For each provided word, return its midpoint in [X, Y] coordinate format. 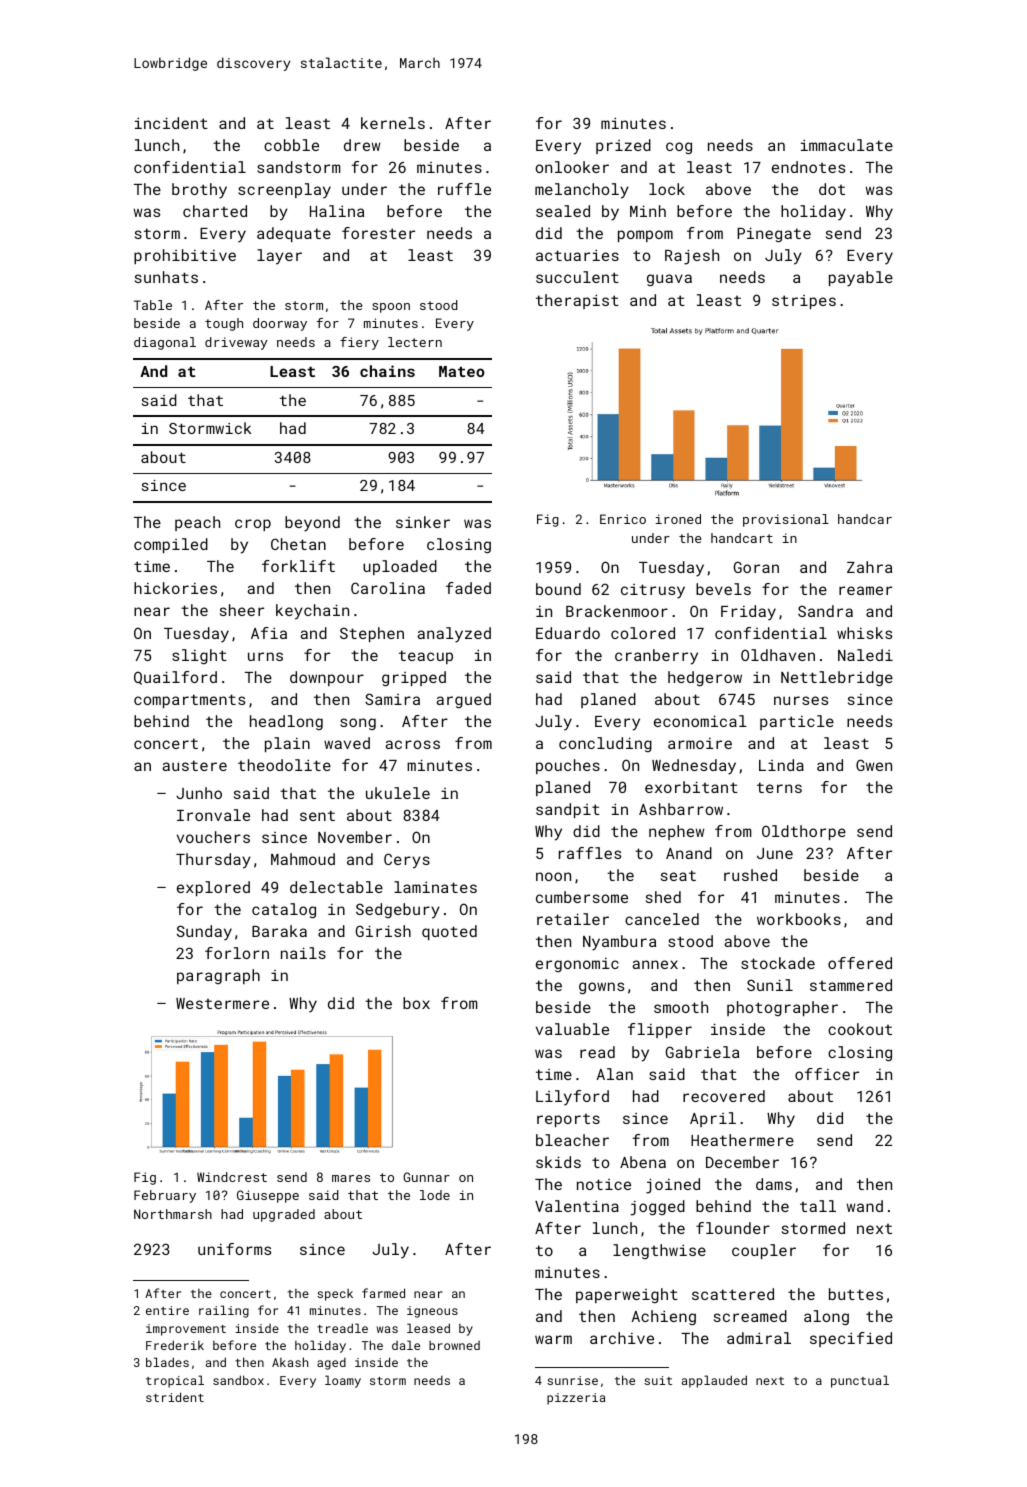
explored [213, 888]
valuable [572, 1029]
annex [655, 964]
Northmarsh [173, 1214]
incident [171, 123]
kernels [393, 123]
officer [827, 1074]
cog [679, 148]
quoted [449, 932]
